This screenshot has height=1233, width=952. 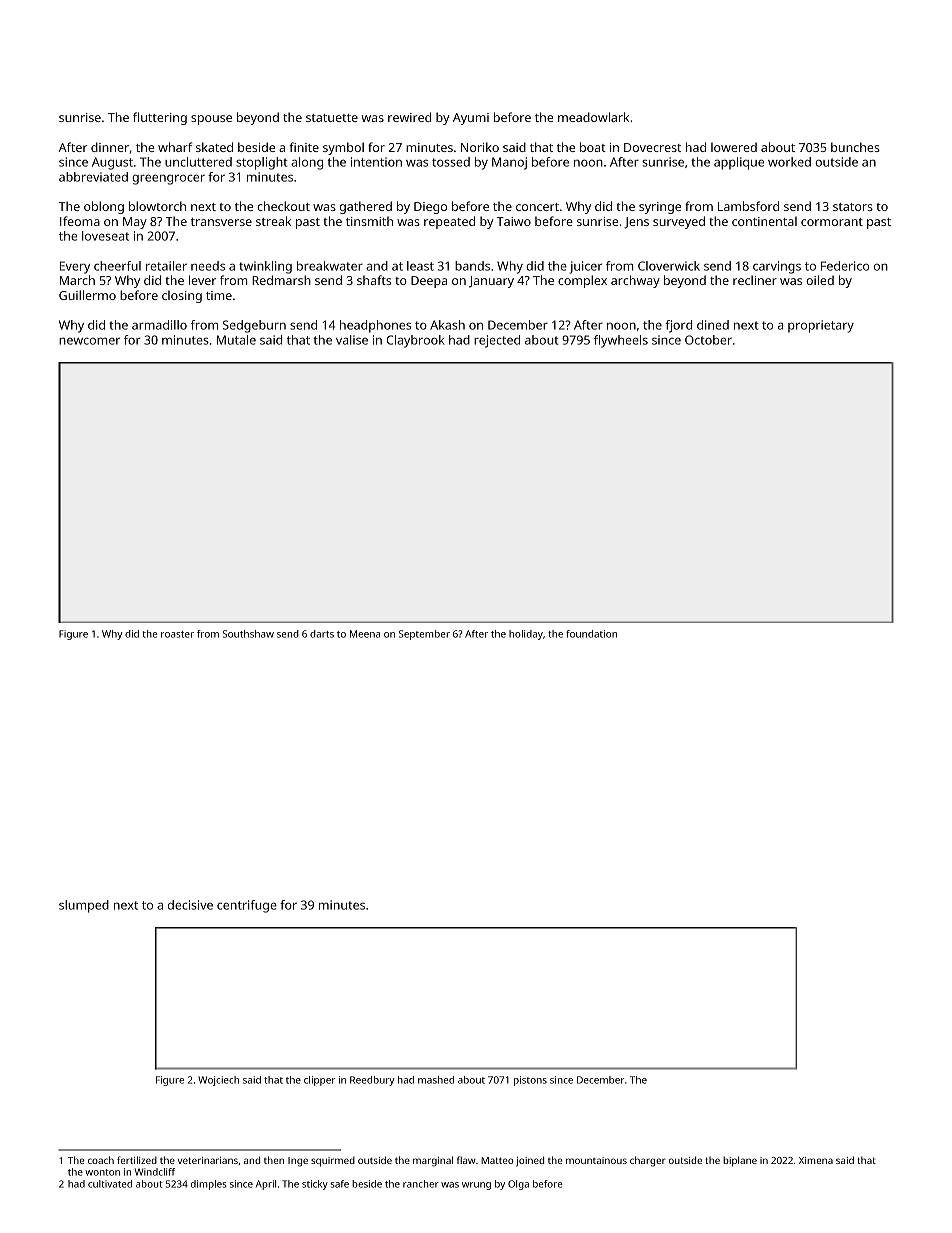 What do you see at coordinates (160, 118) in the screenshot?
I see `fluttering` at bounding box center [160, 118].
